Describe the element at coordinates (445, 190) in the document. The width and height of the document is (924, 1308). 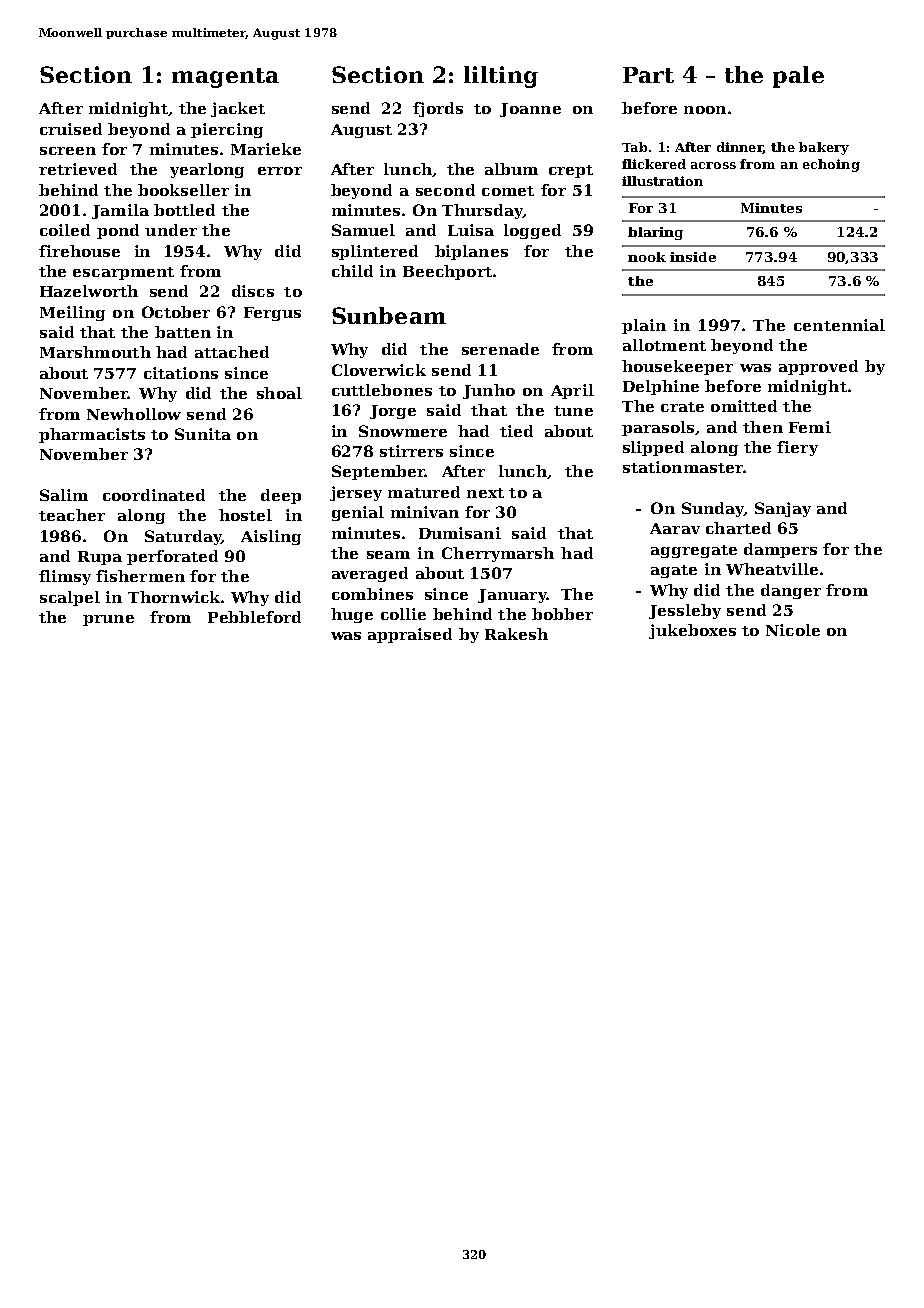
I see `second` at that location.
